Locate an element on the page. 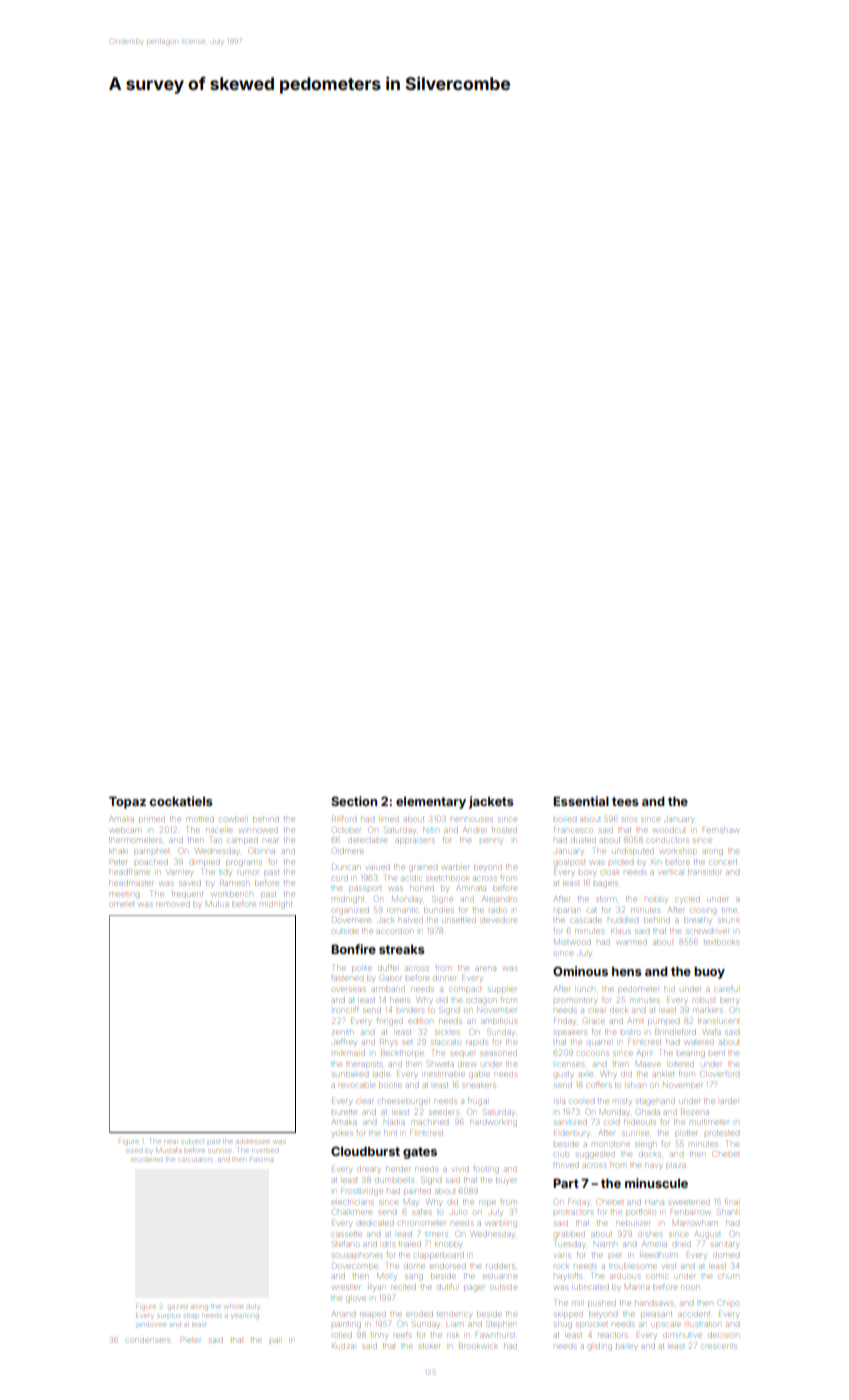  buoy is located at coordinates (709, 973).
